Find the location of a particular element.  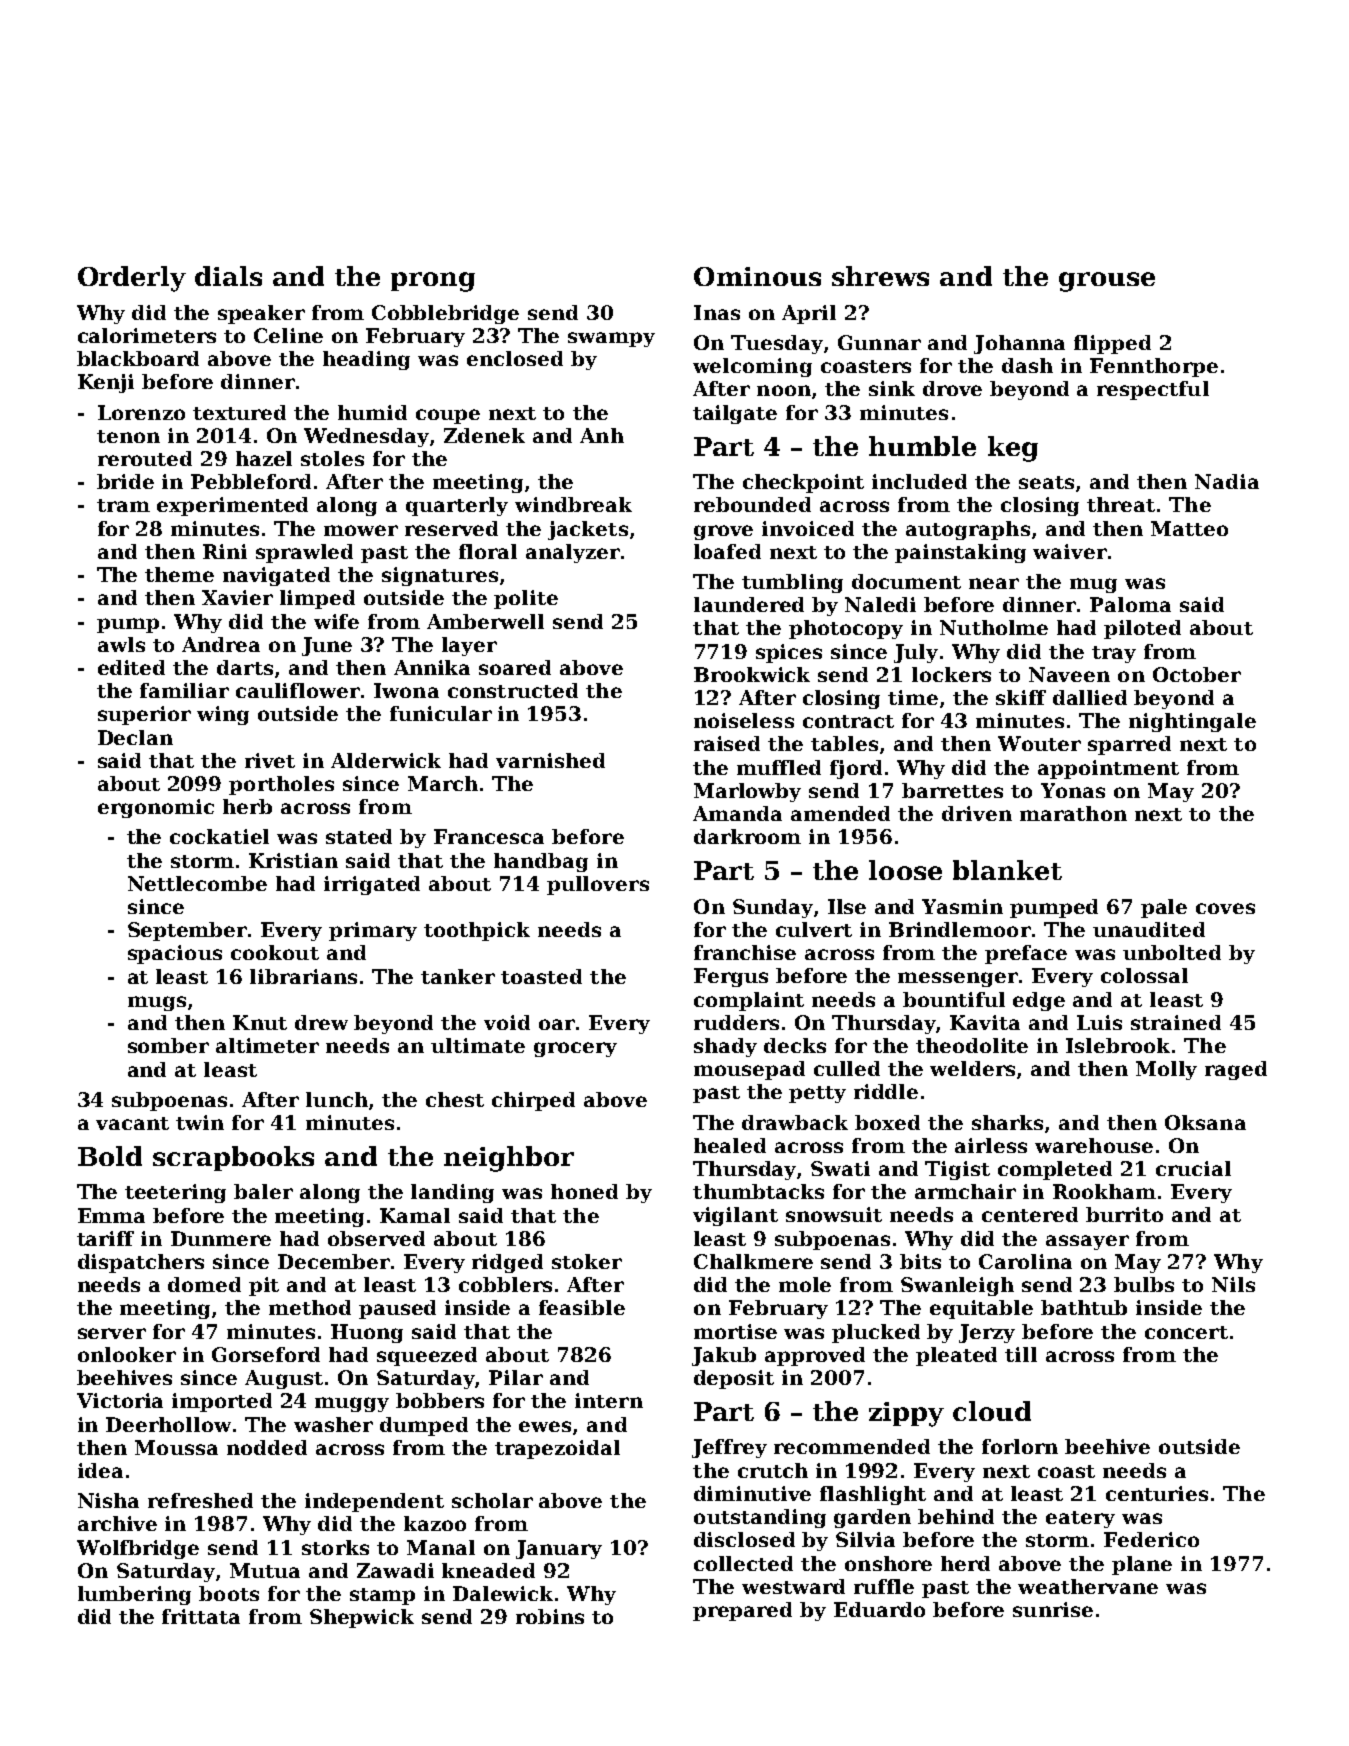

crucial is located at coordinates (1193, 1168).
